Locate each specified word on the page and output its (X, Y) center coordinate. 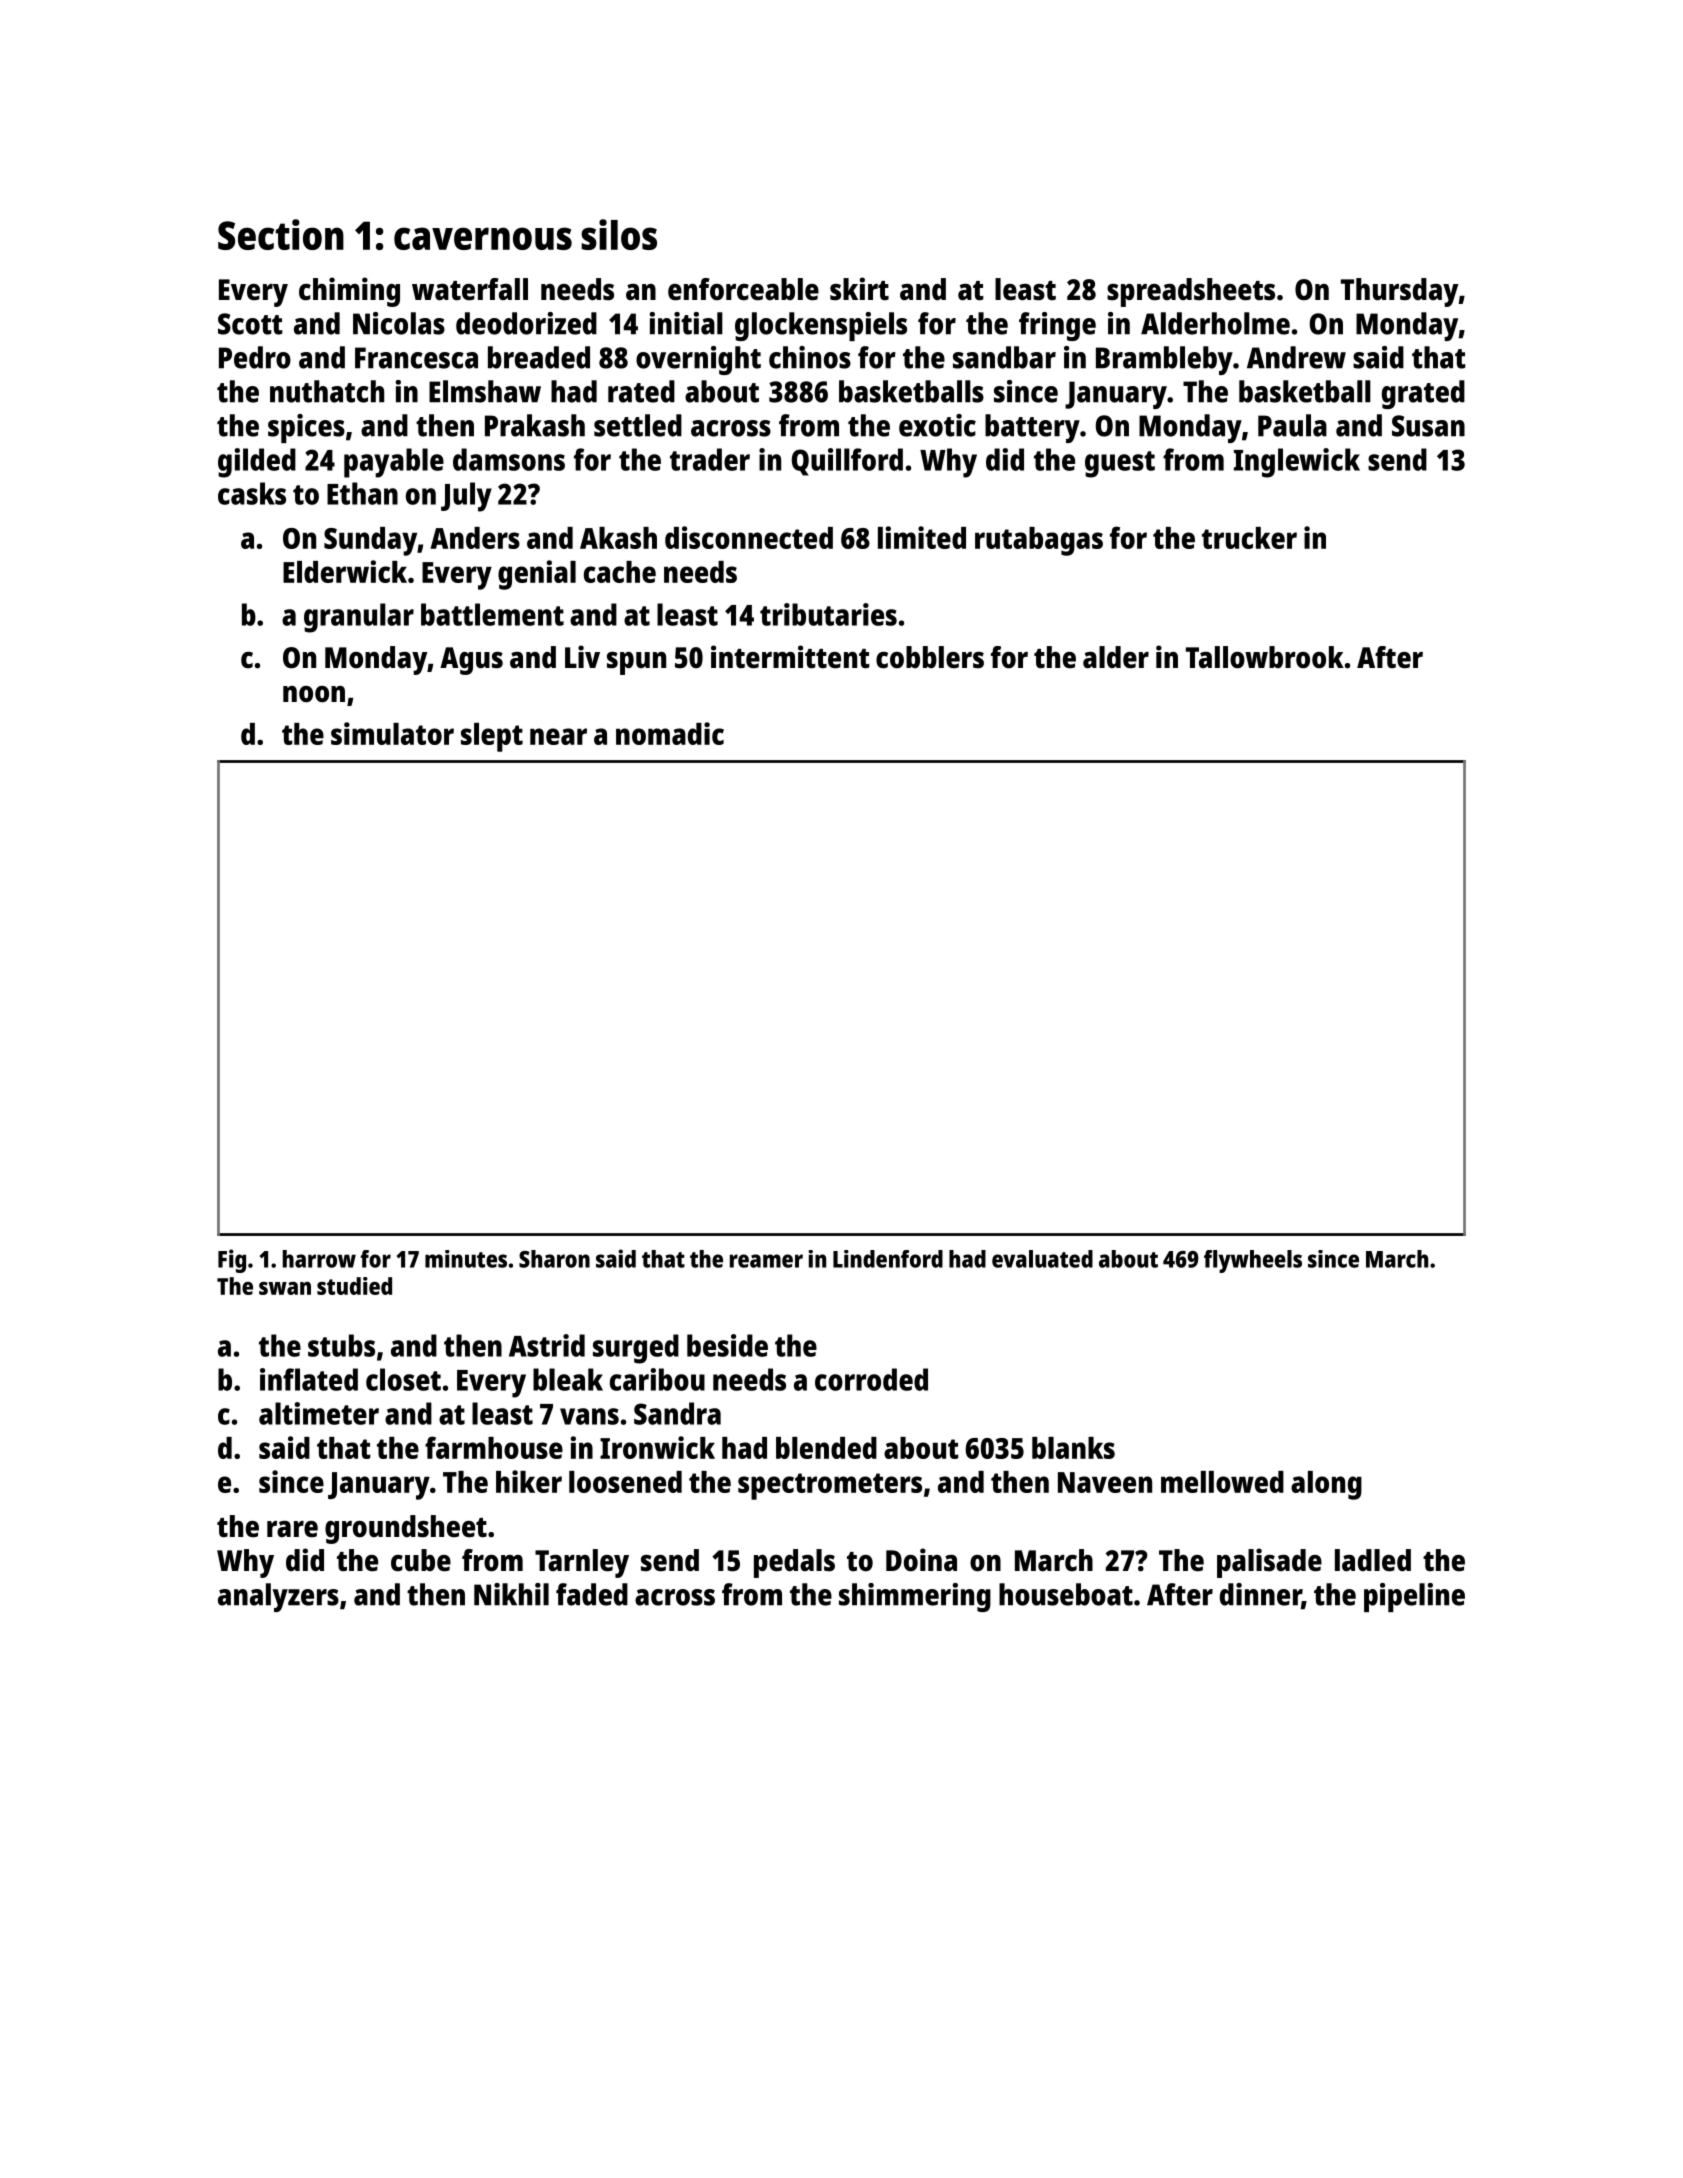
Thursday (1400, 292)
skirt (859, 289)
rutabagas (1039, 541)
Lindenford (888, 1259)
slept (492, 737)
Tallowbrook (1265, 657)
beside (727, 1345)
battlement (492, 614)
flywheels (1253, 1261)
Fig (232, 1261)
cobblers (930, 657)
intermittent (790, 657)
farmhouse (494, 1447)
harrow (319, 1259)
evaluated (1042, 1259)
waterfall (470, 289)
